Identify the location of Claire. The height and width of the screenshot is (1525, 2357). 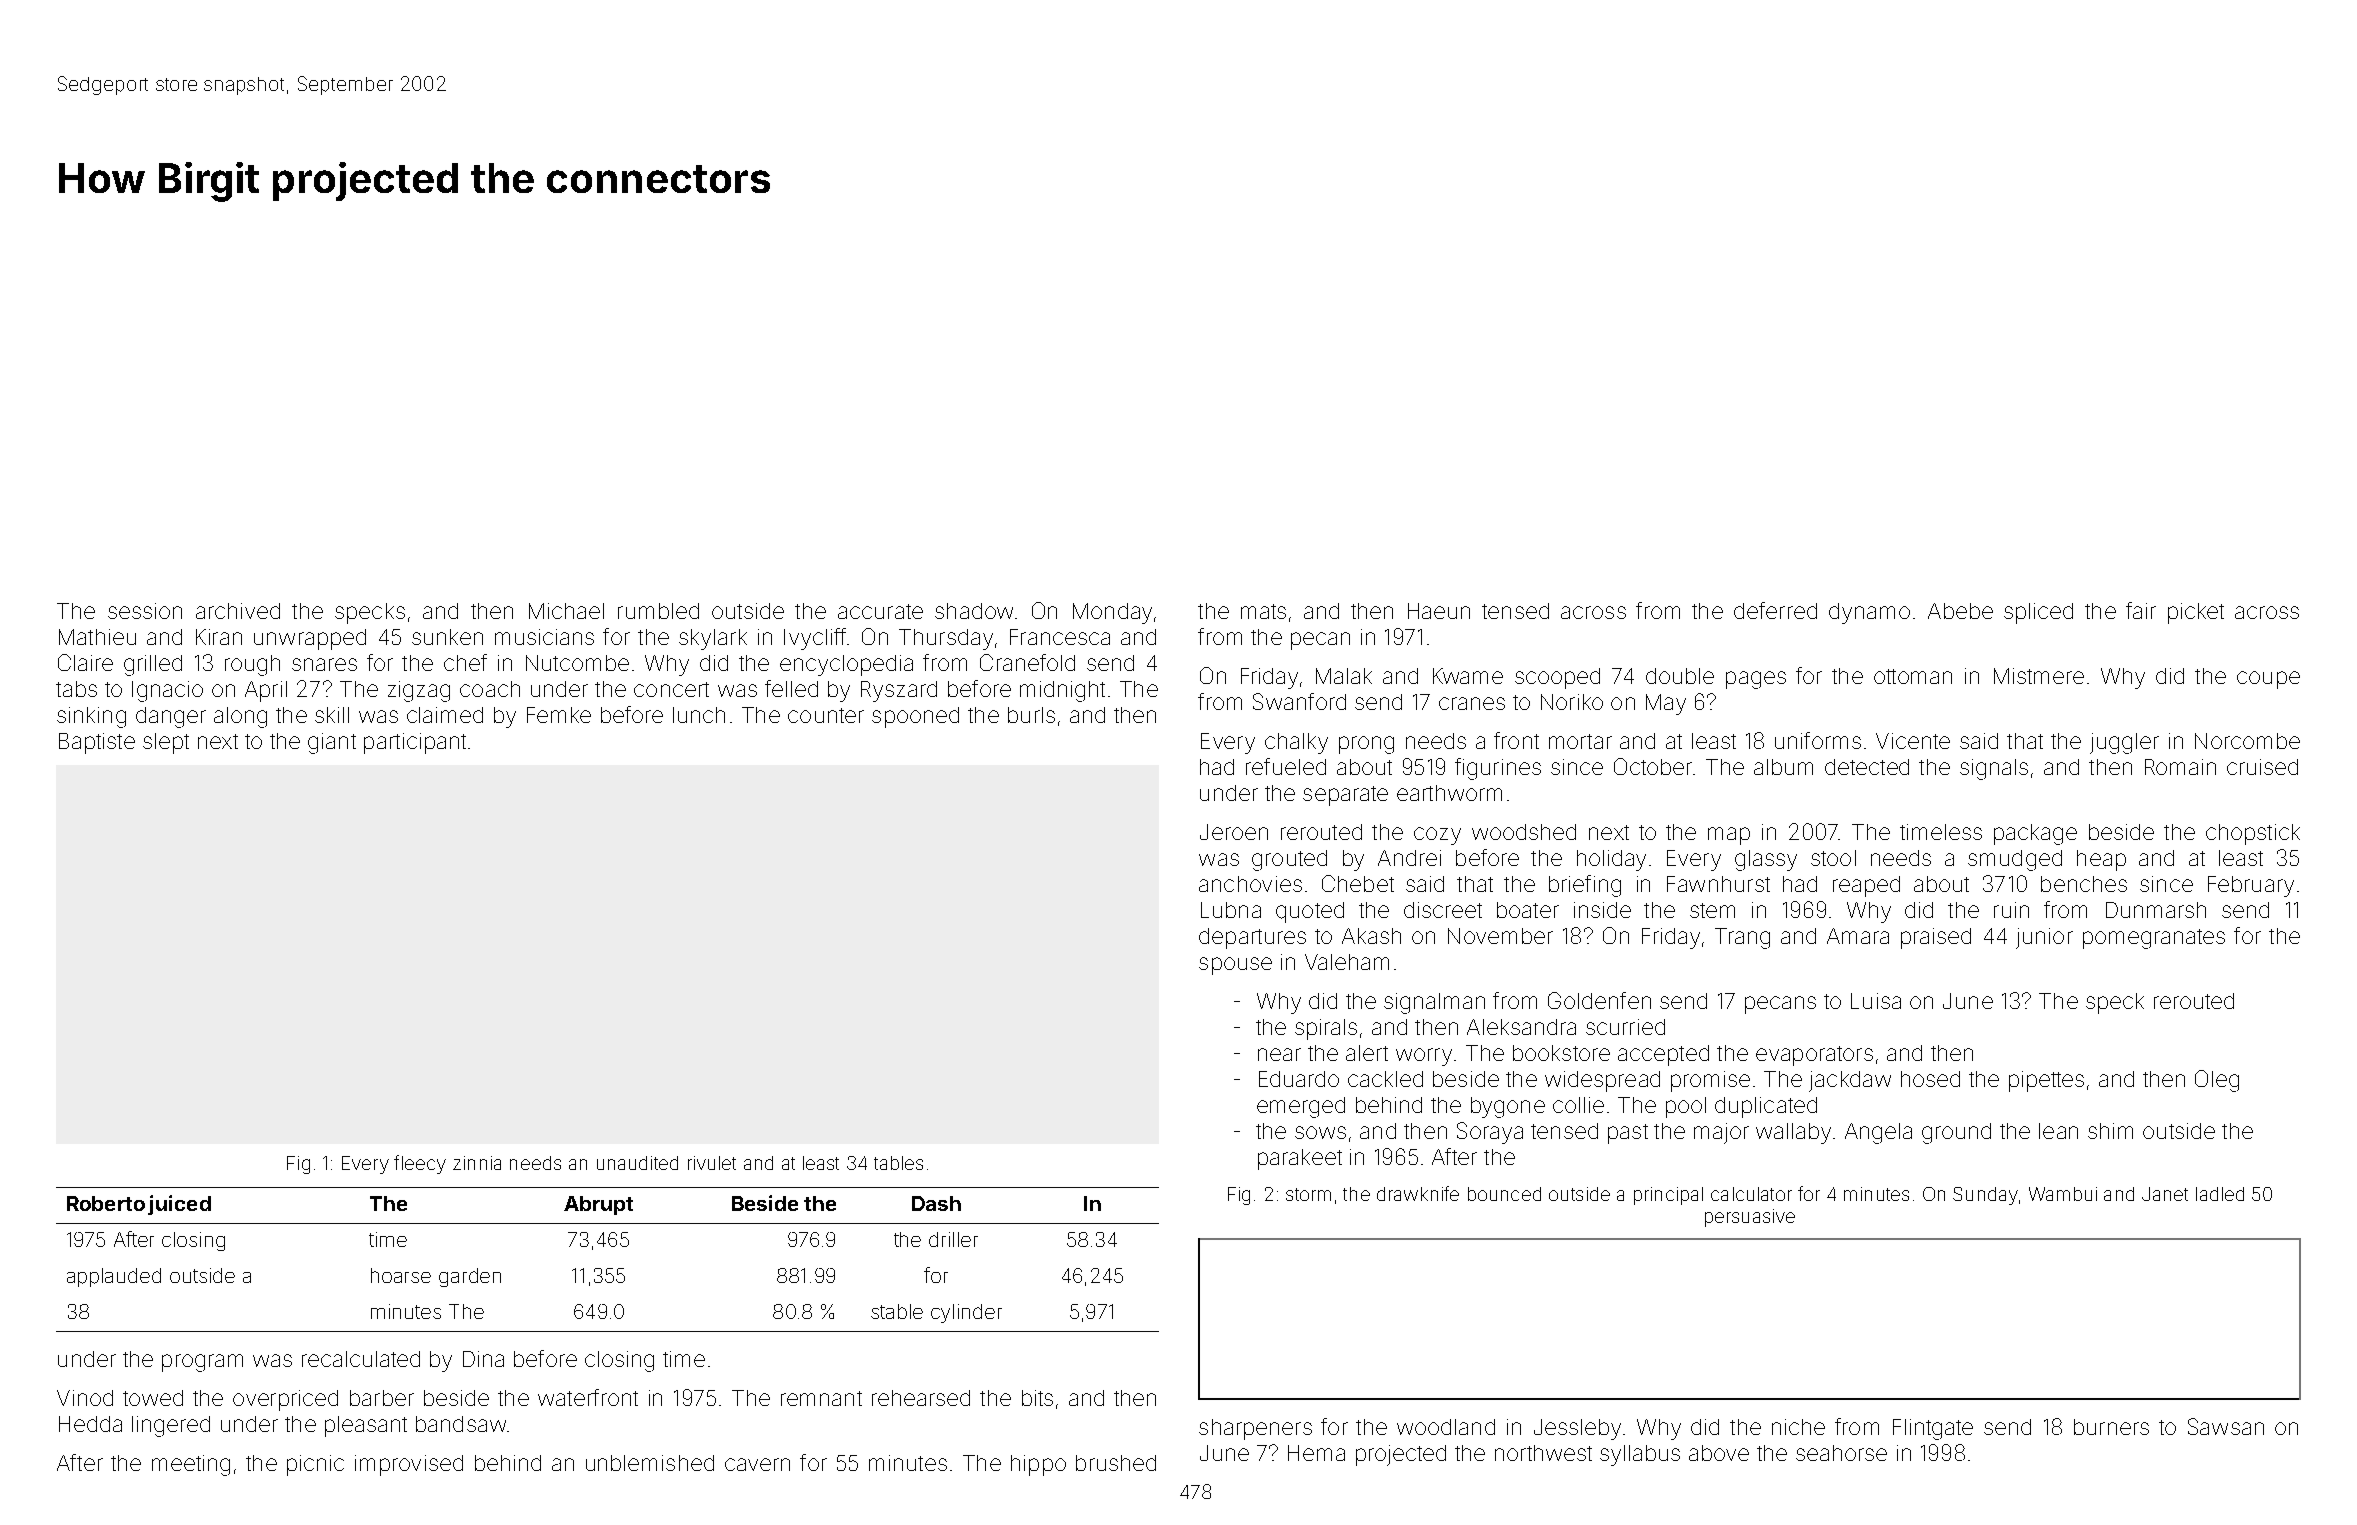
(85, 662).
